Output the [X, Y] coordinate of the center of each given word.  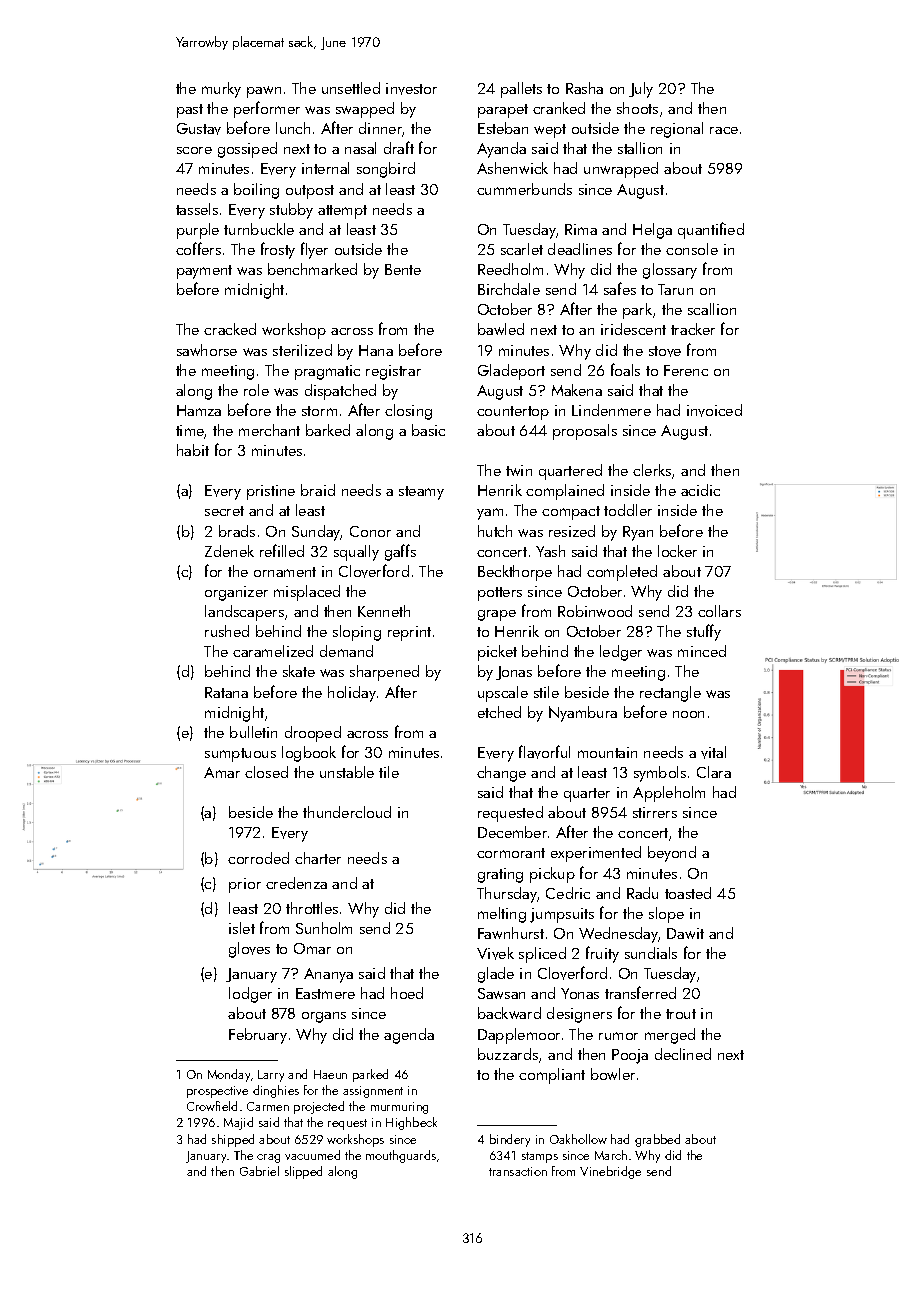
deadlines [580, 249]
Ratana [226, 692]
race [724, 130]
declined [683, 1054]
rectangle [670, 694]
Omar [312, 948]
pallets [521, 90]
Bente [403, 269]
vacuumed [312, 1155]
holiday [352, 694]
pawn [264, 92]
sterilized [302, 350]
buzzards [508, 1054]
